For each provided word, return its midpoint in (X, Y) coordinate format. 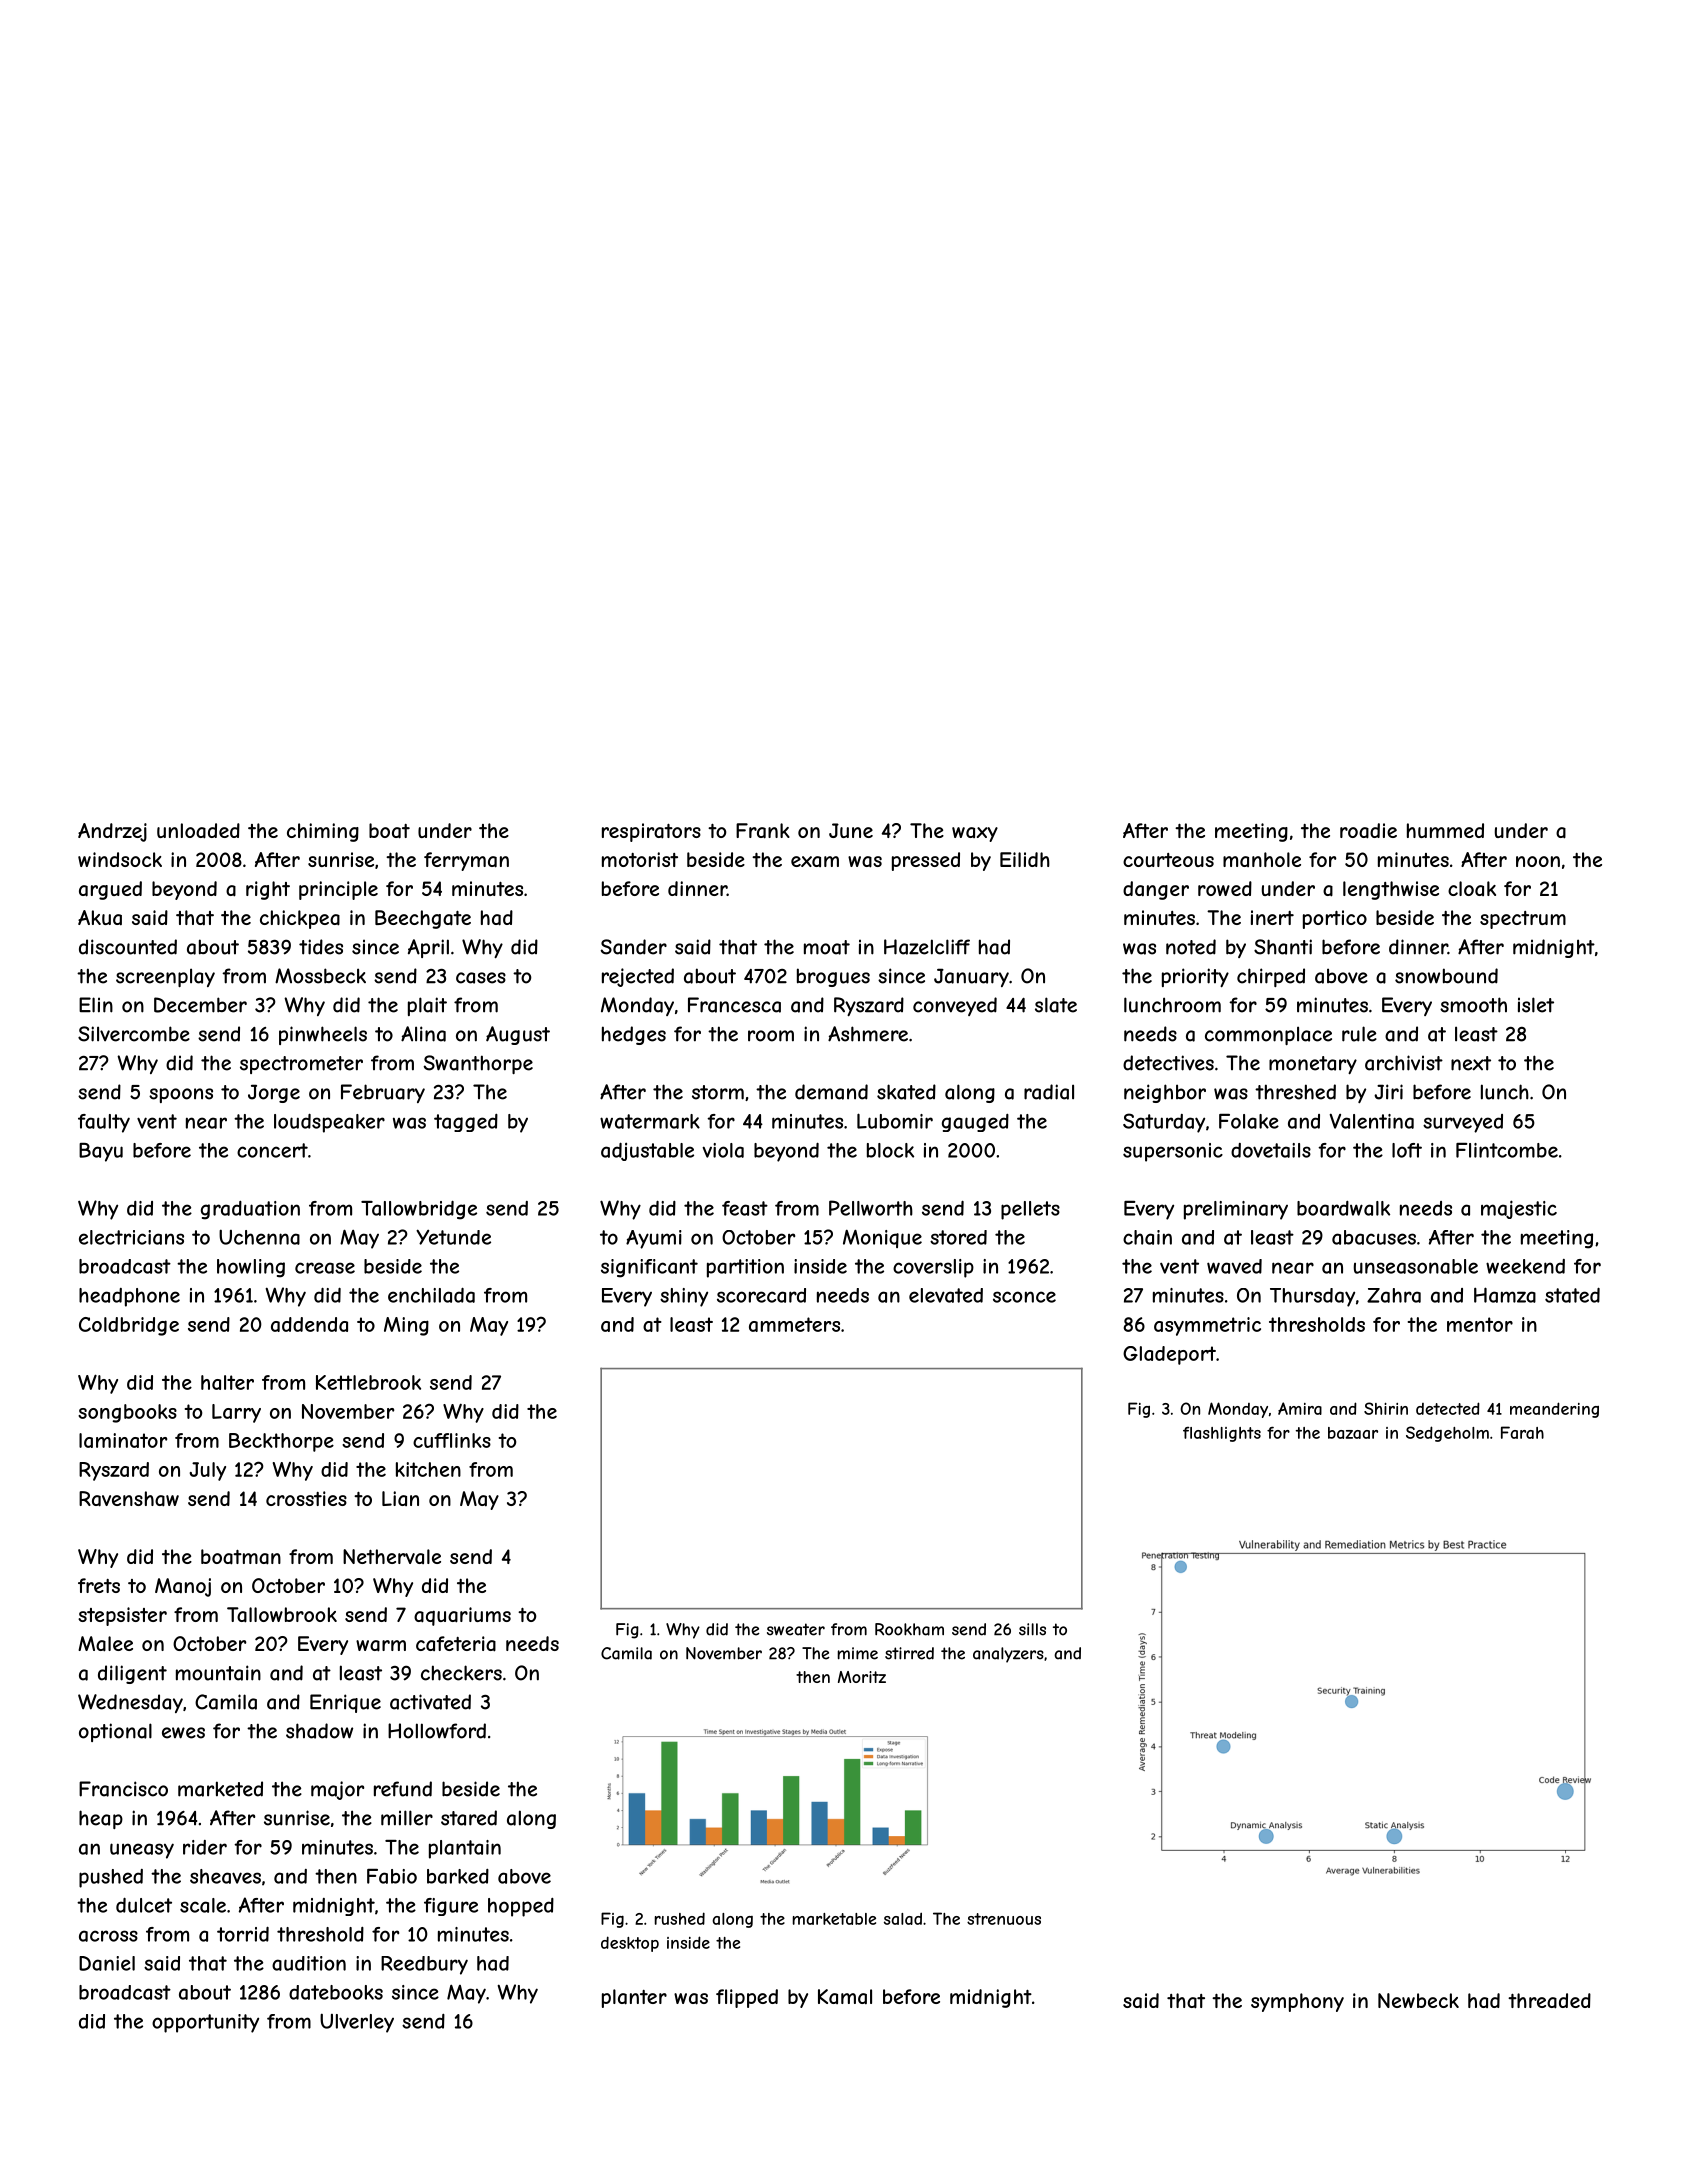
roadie (1368, 831)
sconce (1024, 1297)
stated (1572, 1295)
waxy (975, 834)
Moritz (862, 1677)
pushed (111, 1878)
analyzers (1008, 1655)
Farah (1522, 1432)
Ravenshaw (129, 1499)
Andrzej (112, 832)
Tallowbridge (419, 1210)
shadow (319, 1731)
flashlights (1222, 1434)
